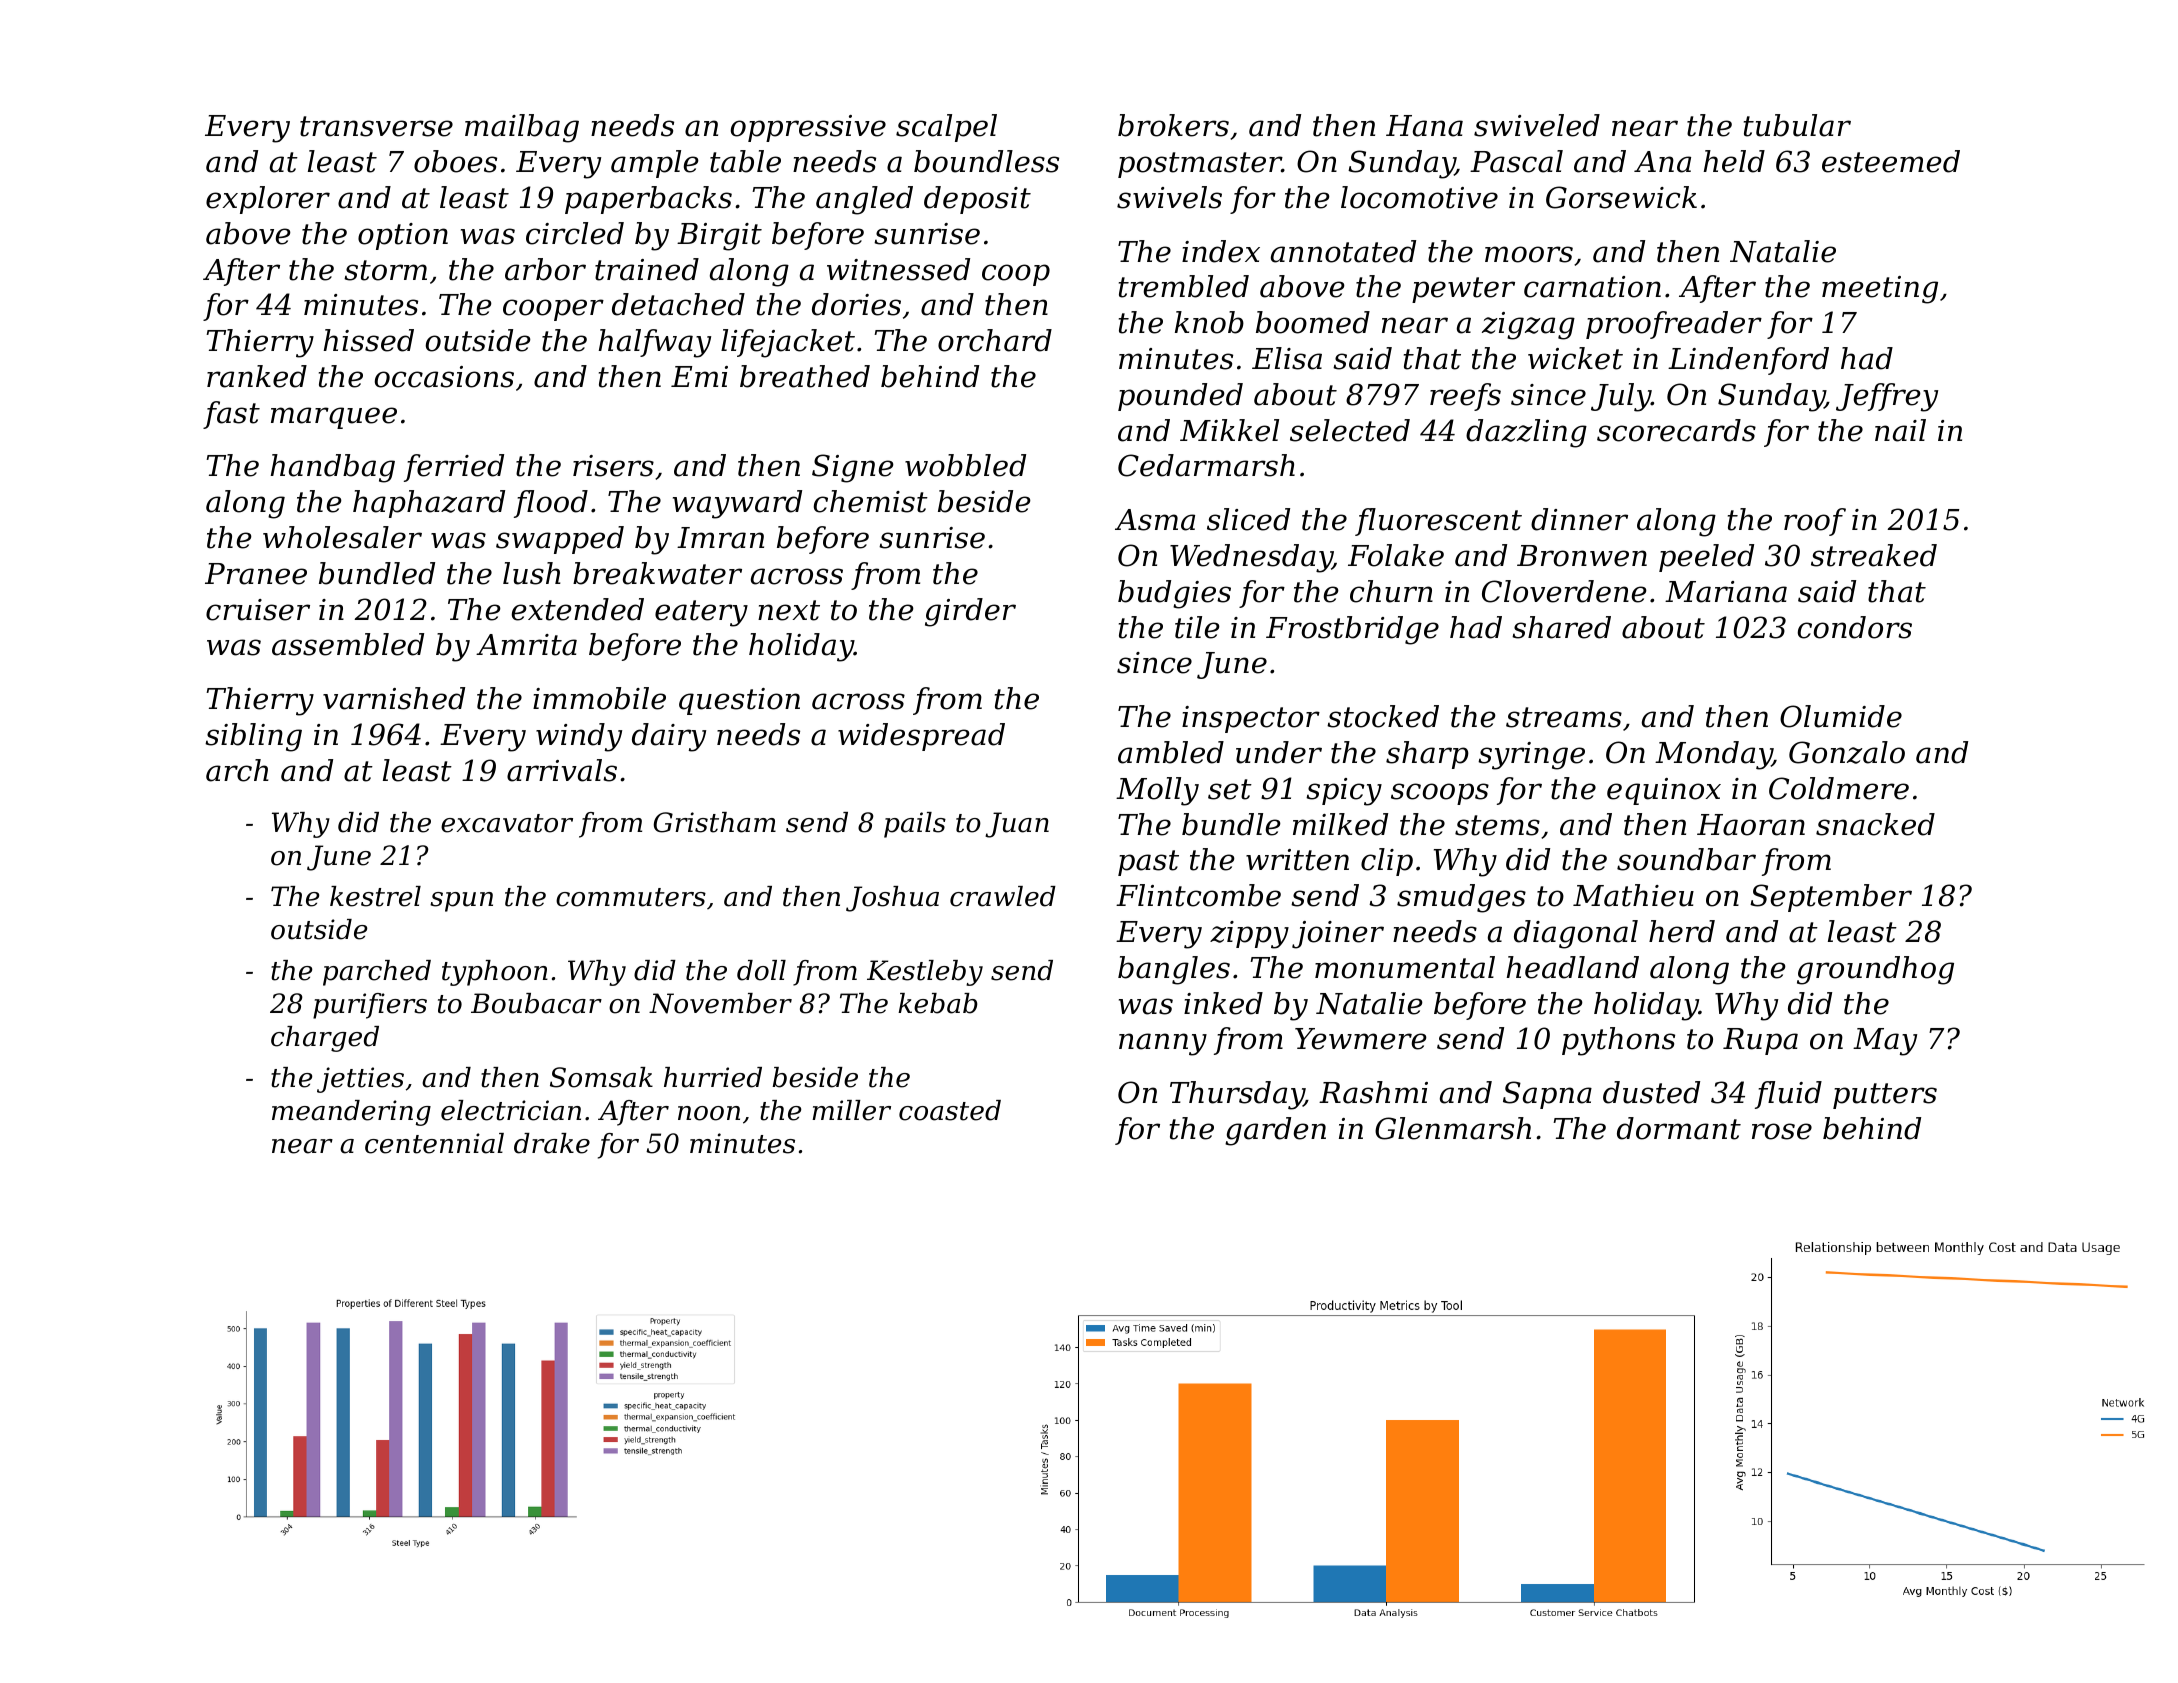  Describe the element at coordinates (970, 612) in the screenshot. I see `girder` at that location.
